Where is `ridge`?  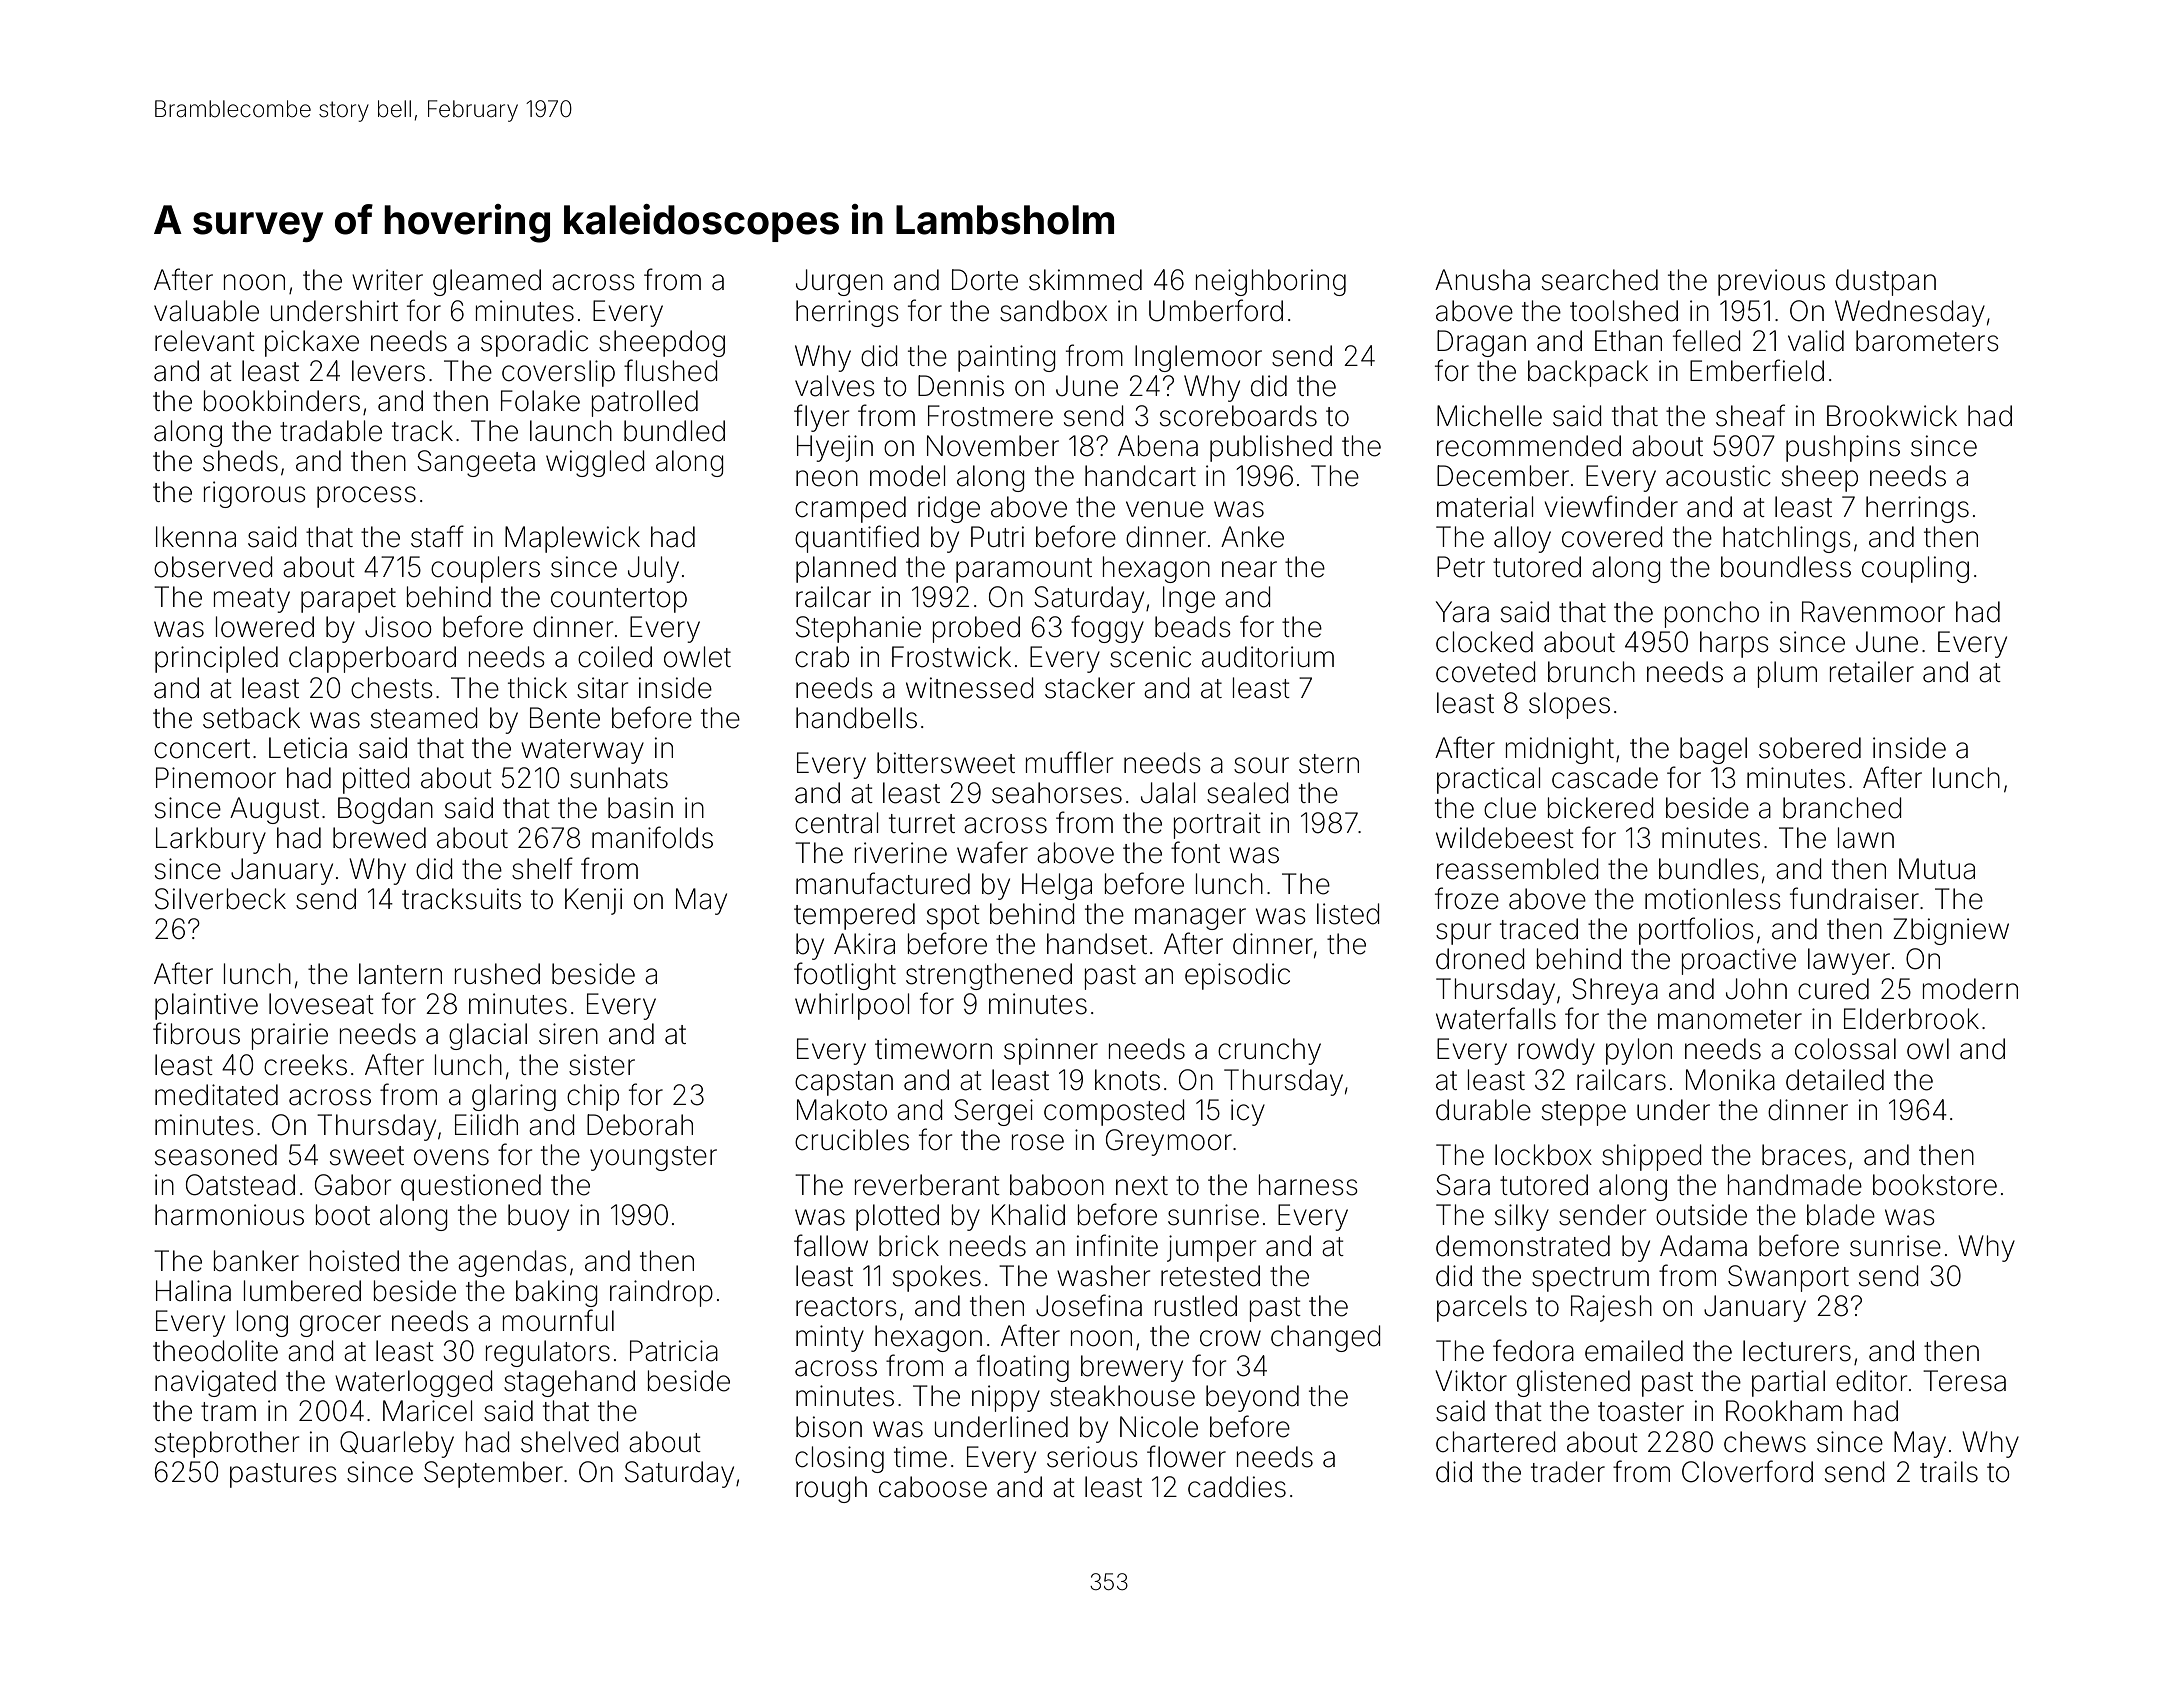
ridge is located at coordinates (949, 509).
